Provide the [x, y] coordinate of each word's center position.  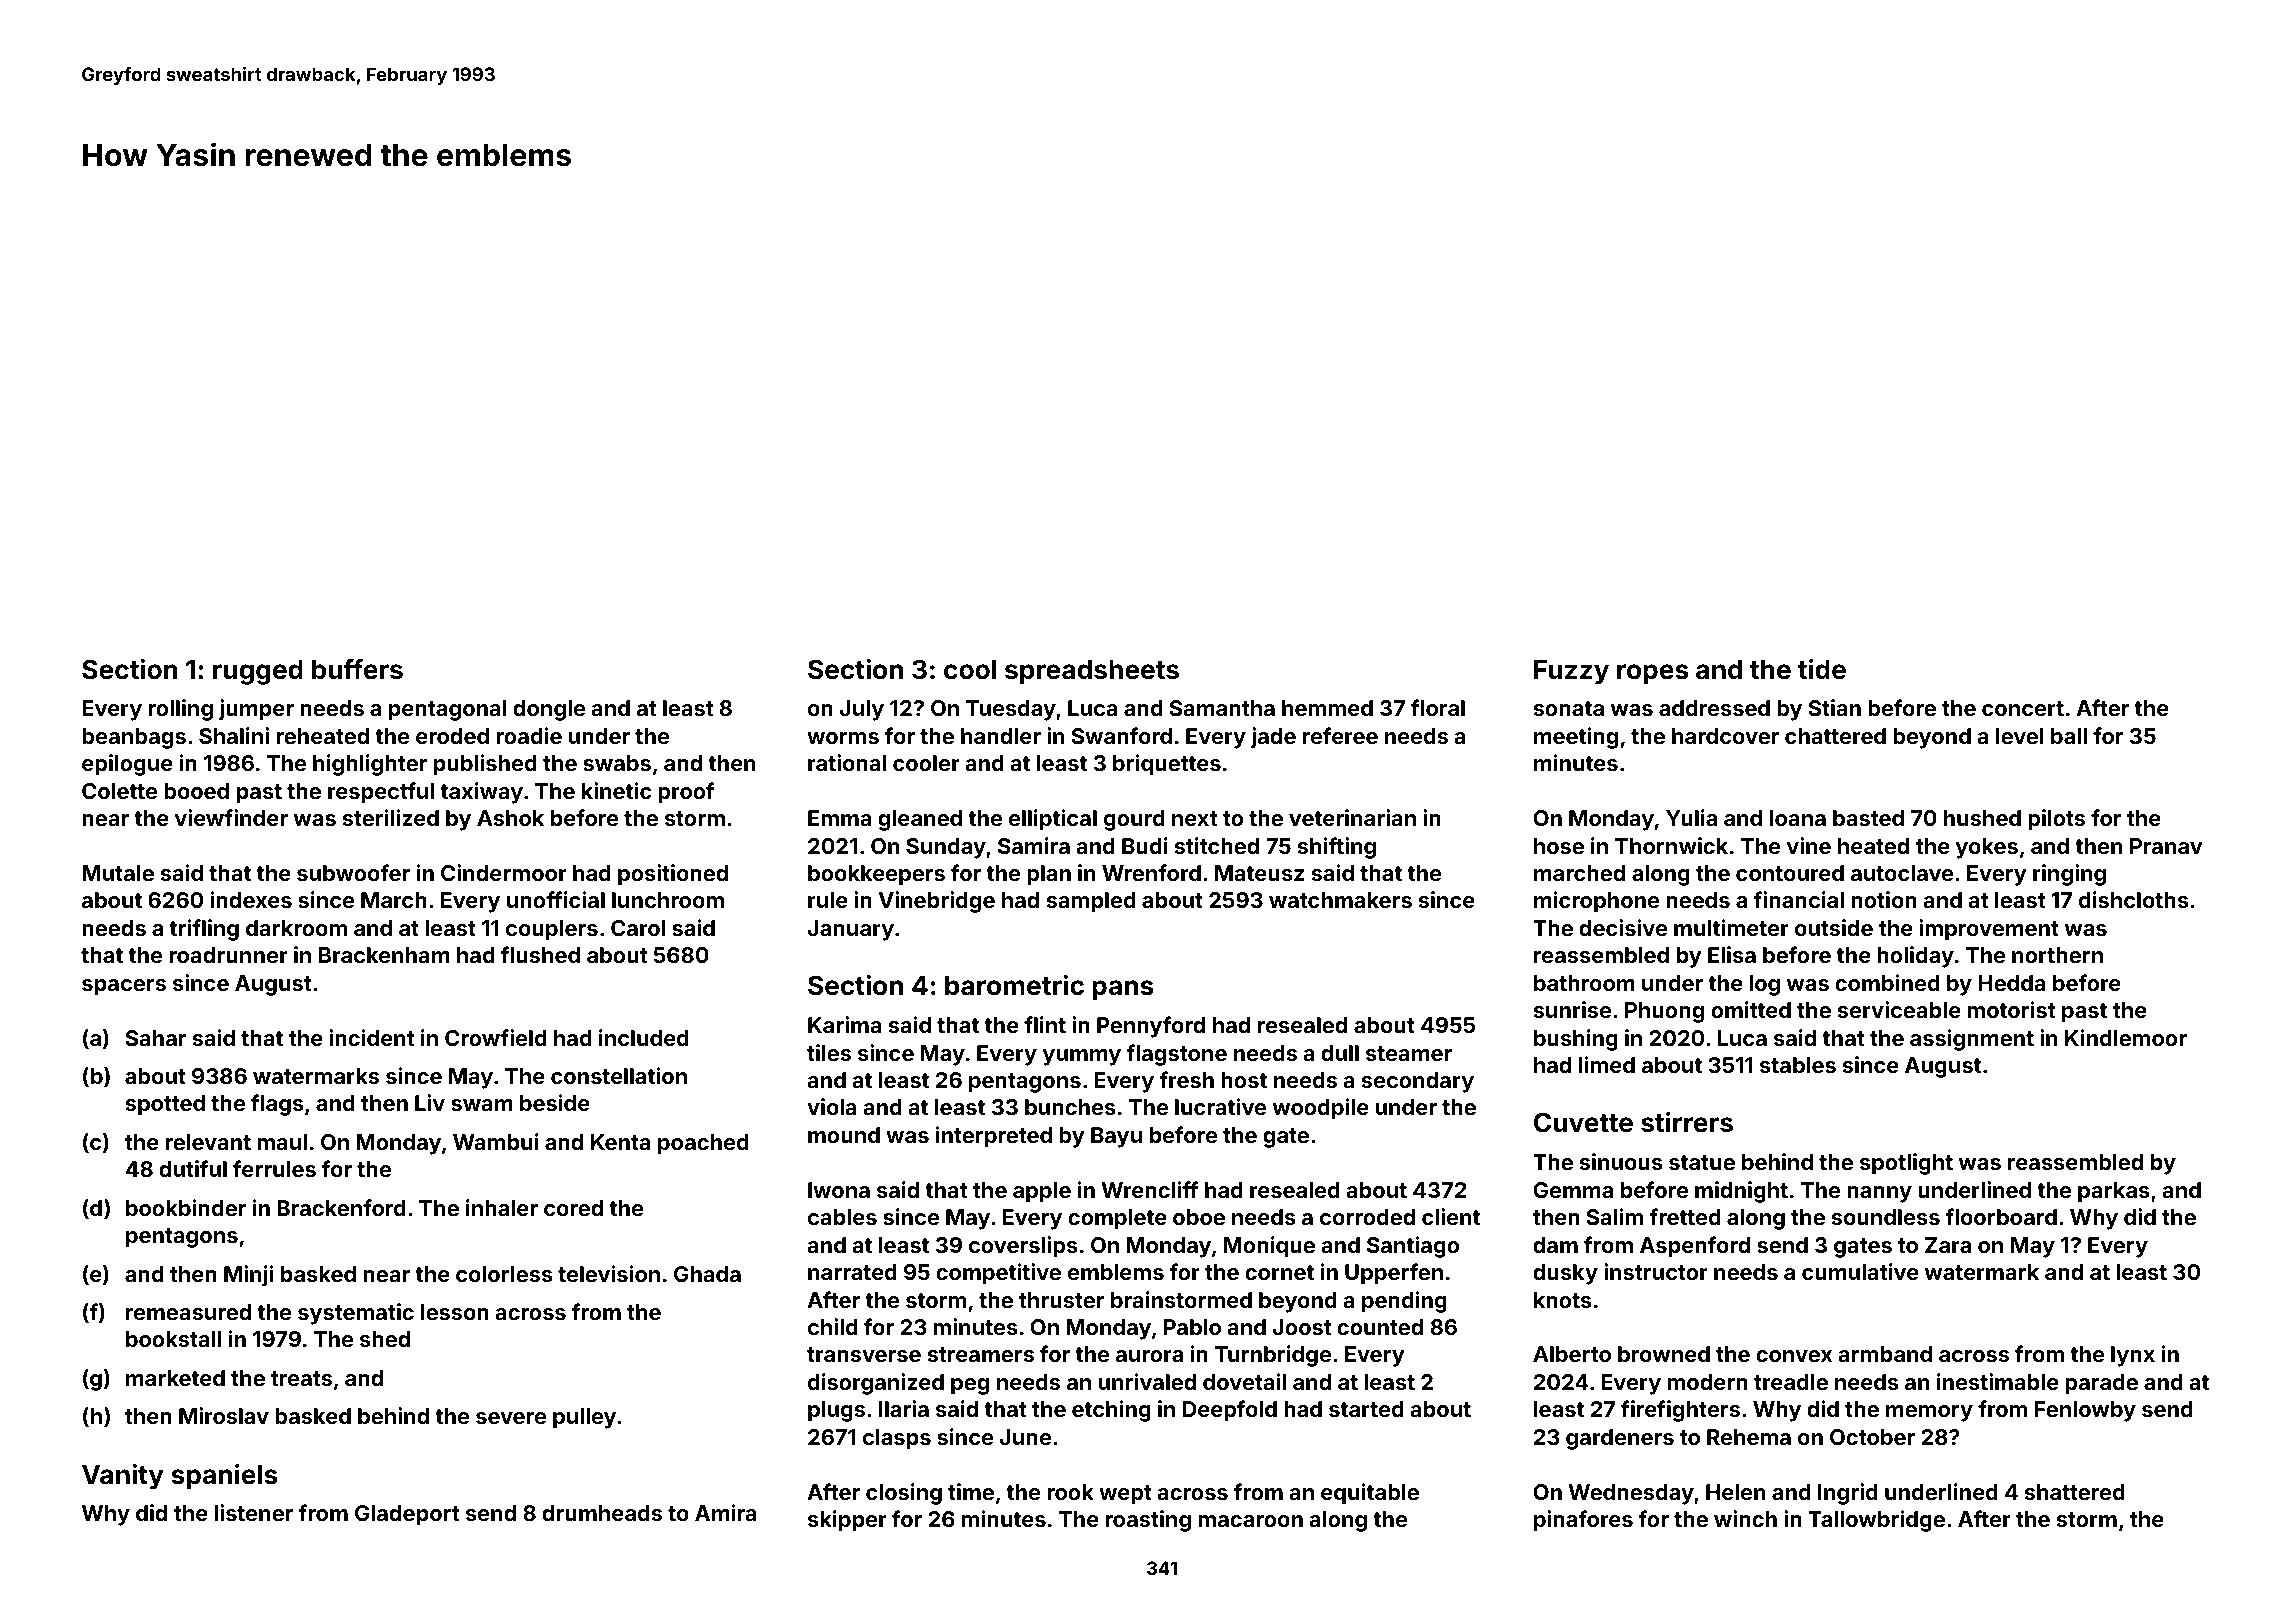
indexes [251, 899]
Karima [845, 1024]
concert [2023, 708]
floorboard [2001, 1216]
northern [2057, 955]
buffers [357, 669]
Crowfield [496, 1037]
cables [842, 1217]
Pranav [2166, 846]
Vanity [123, 1477]
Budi [1145, 845]
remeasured [188, 1312]
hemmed [1327, 708]
